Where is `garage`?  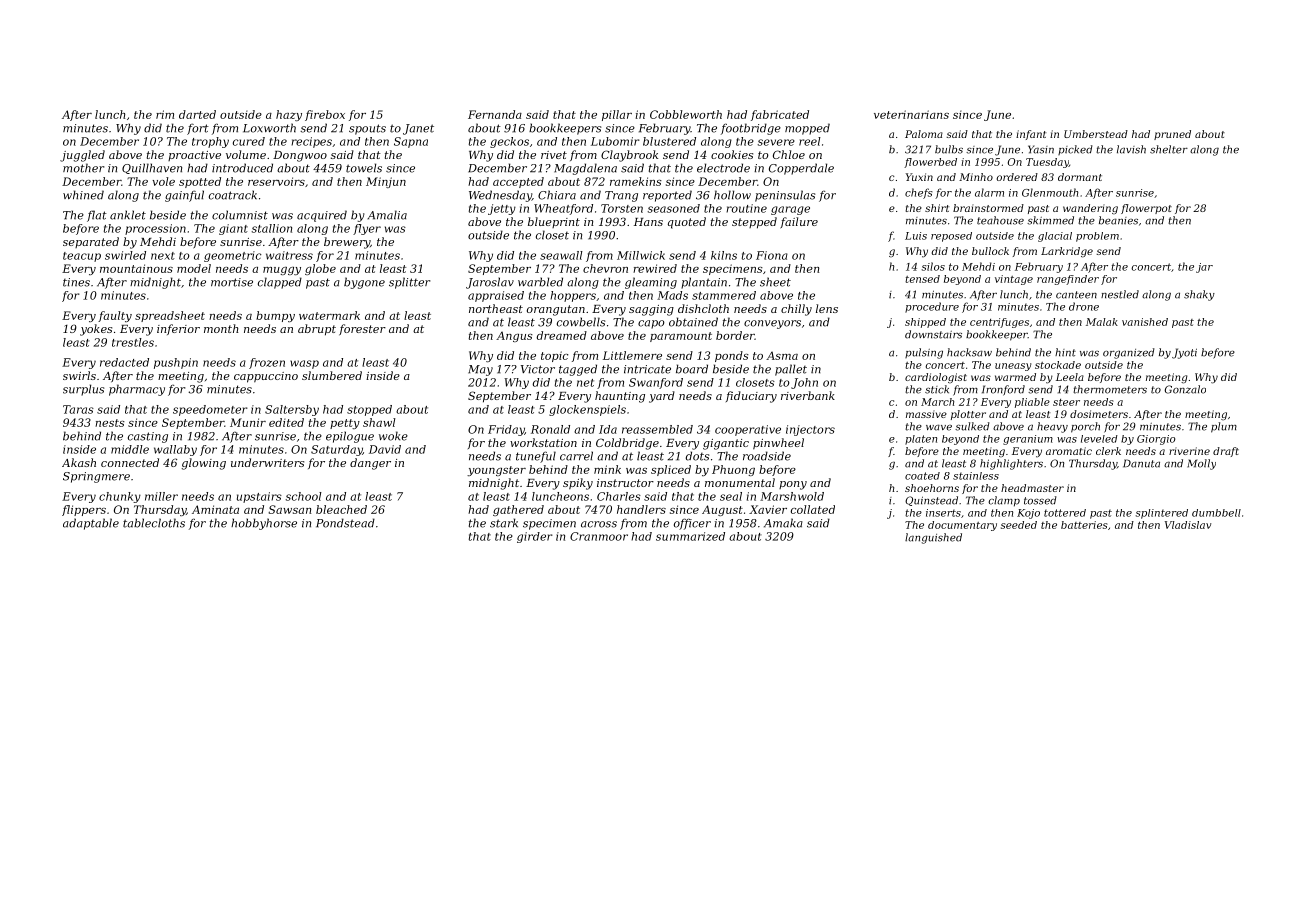
garage is located at coordinates (790, 210).
